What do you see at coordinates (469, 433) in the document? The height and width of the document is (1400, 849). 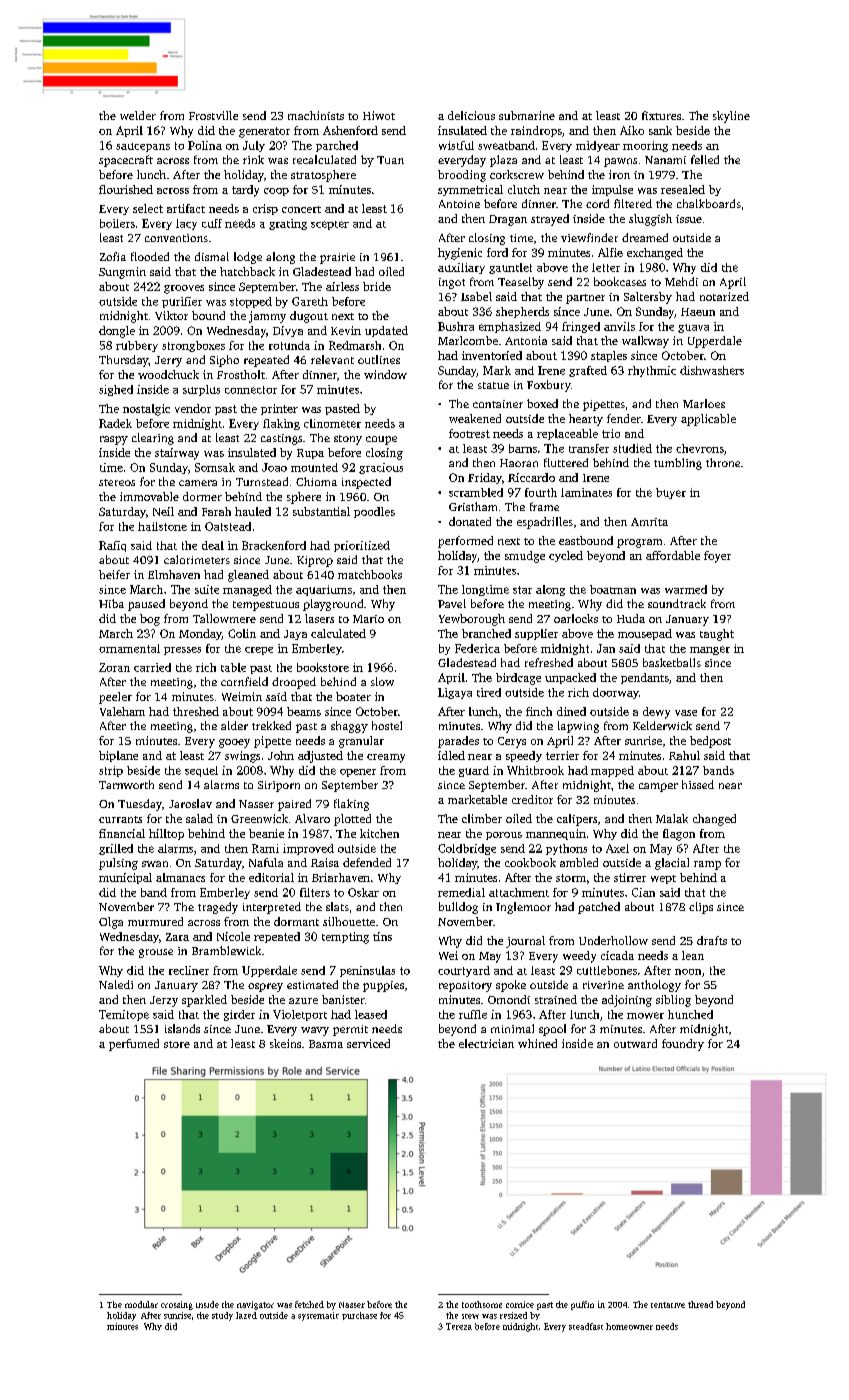 I see `footrest` at bounding box center [469, 433].
